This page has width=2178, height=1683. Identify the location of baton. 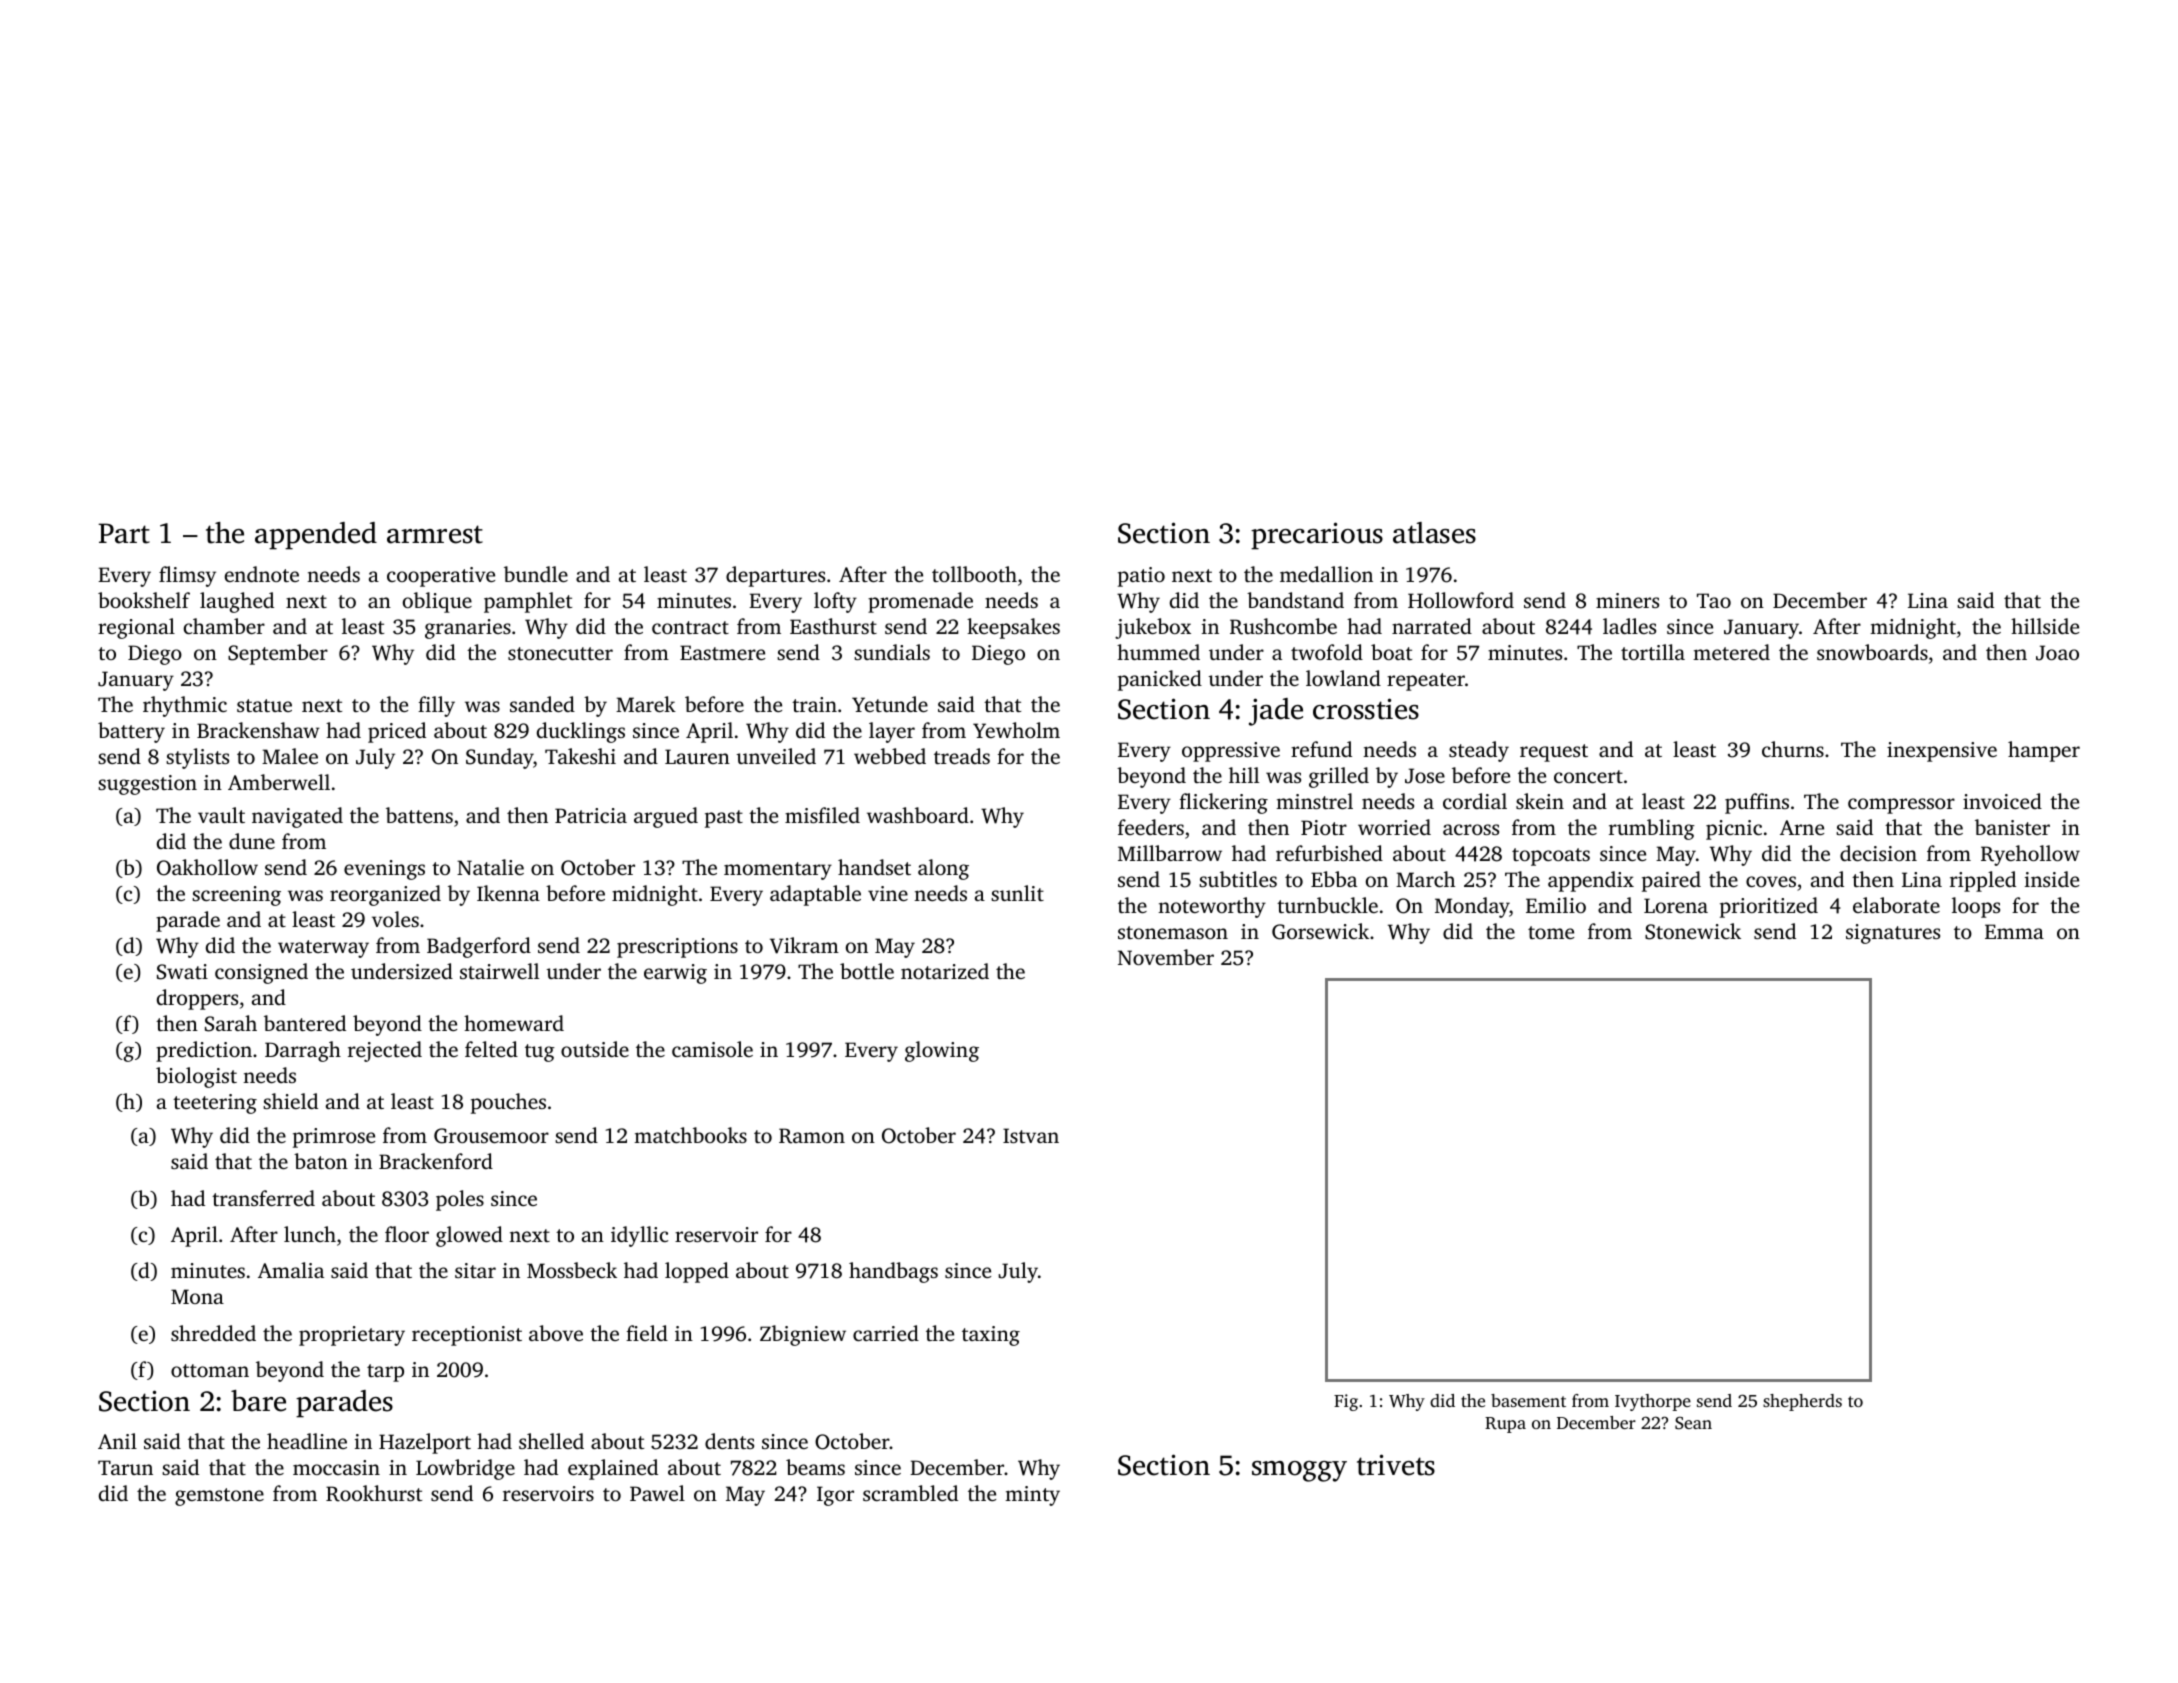
(321, 1161).
